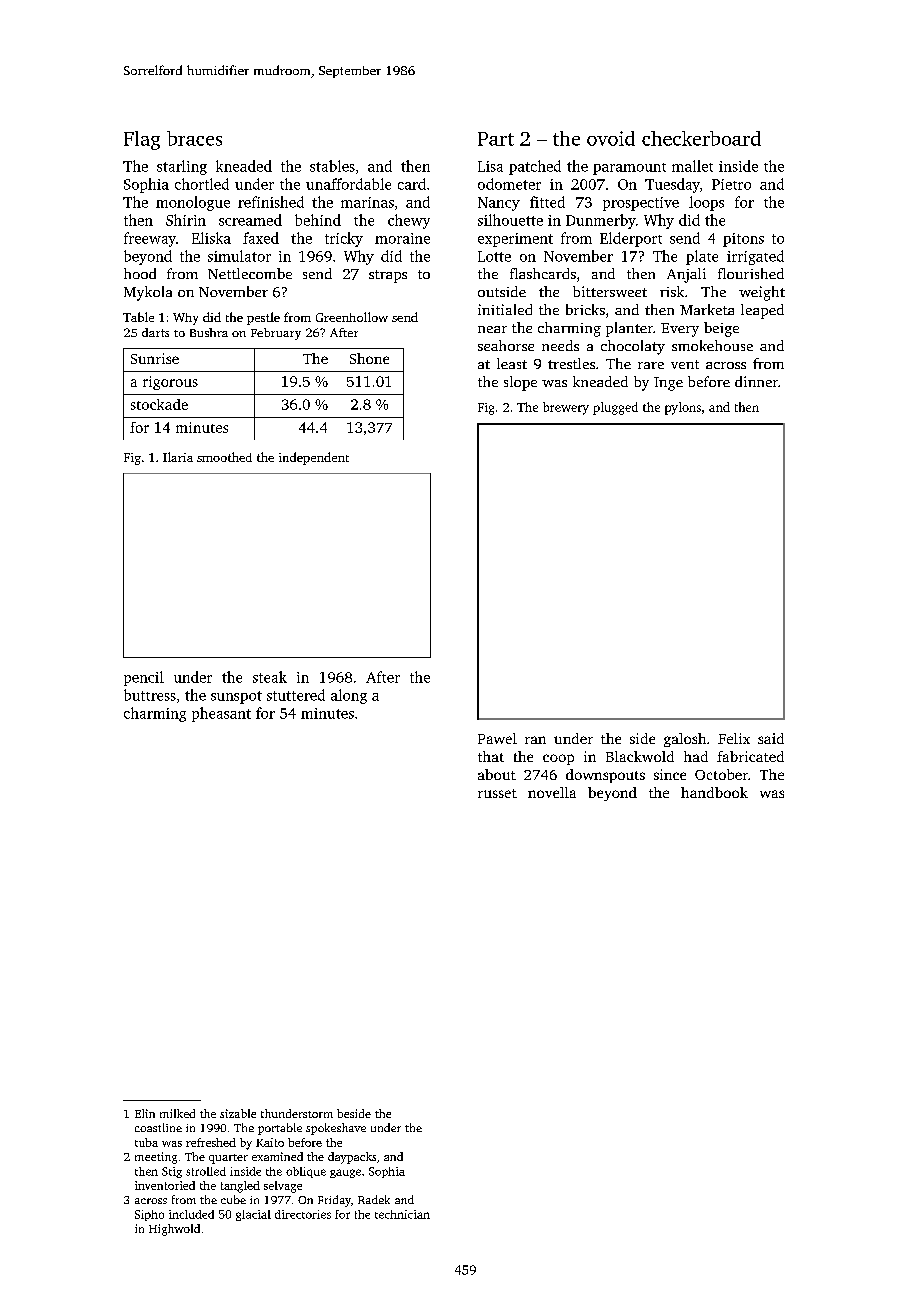 The image size is (908, 1316). I want to click on meeting, so click(156, 1158).
